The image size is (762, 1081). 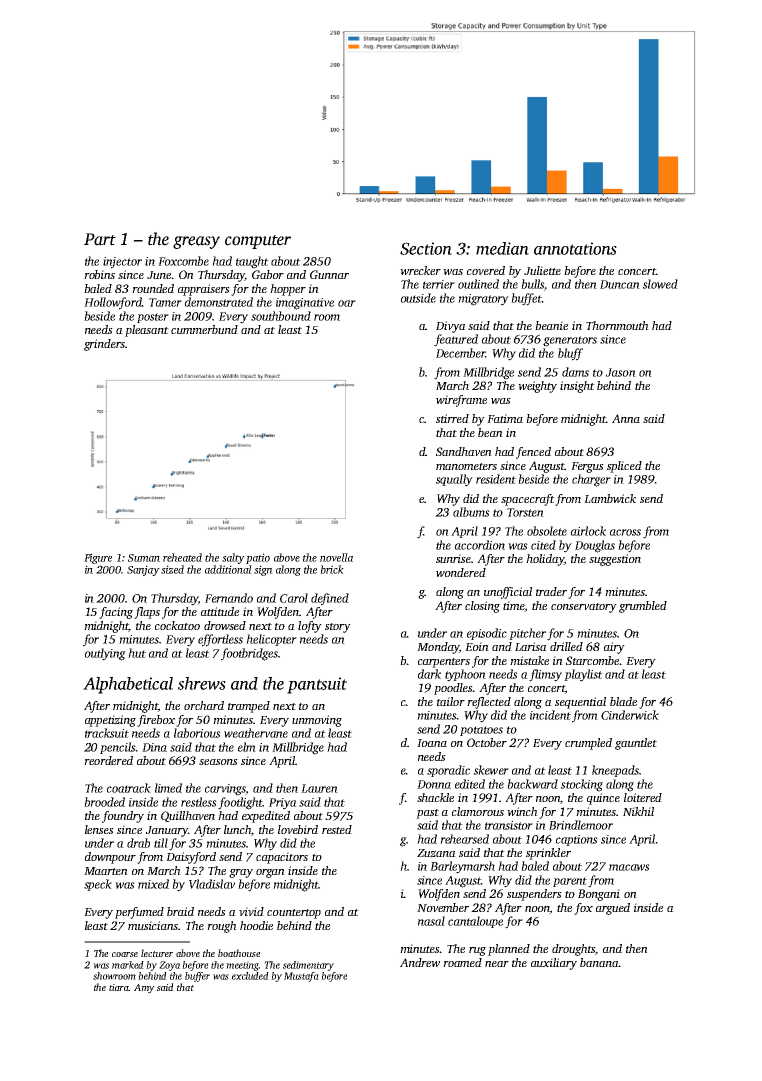 I want to click on coatrack, so click(x=129, y=788).
